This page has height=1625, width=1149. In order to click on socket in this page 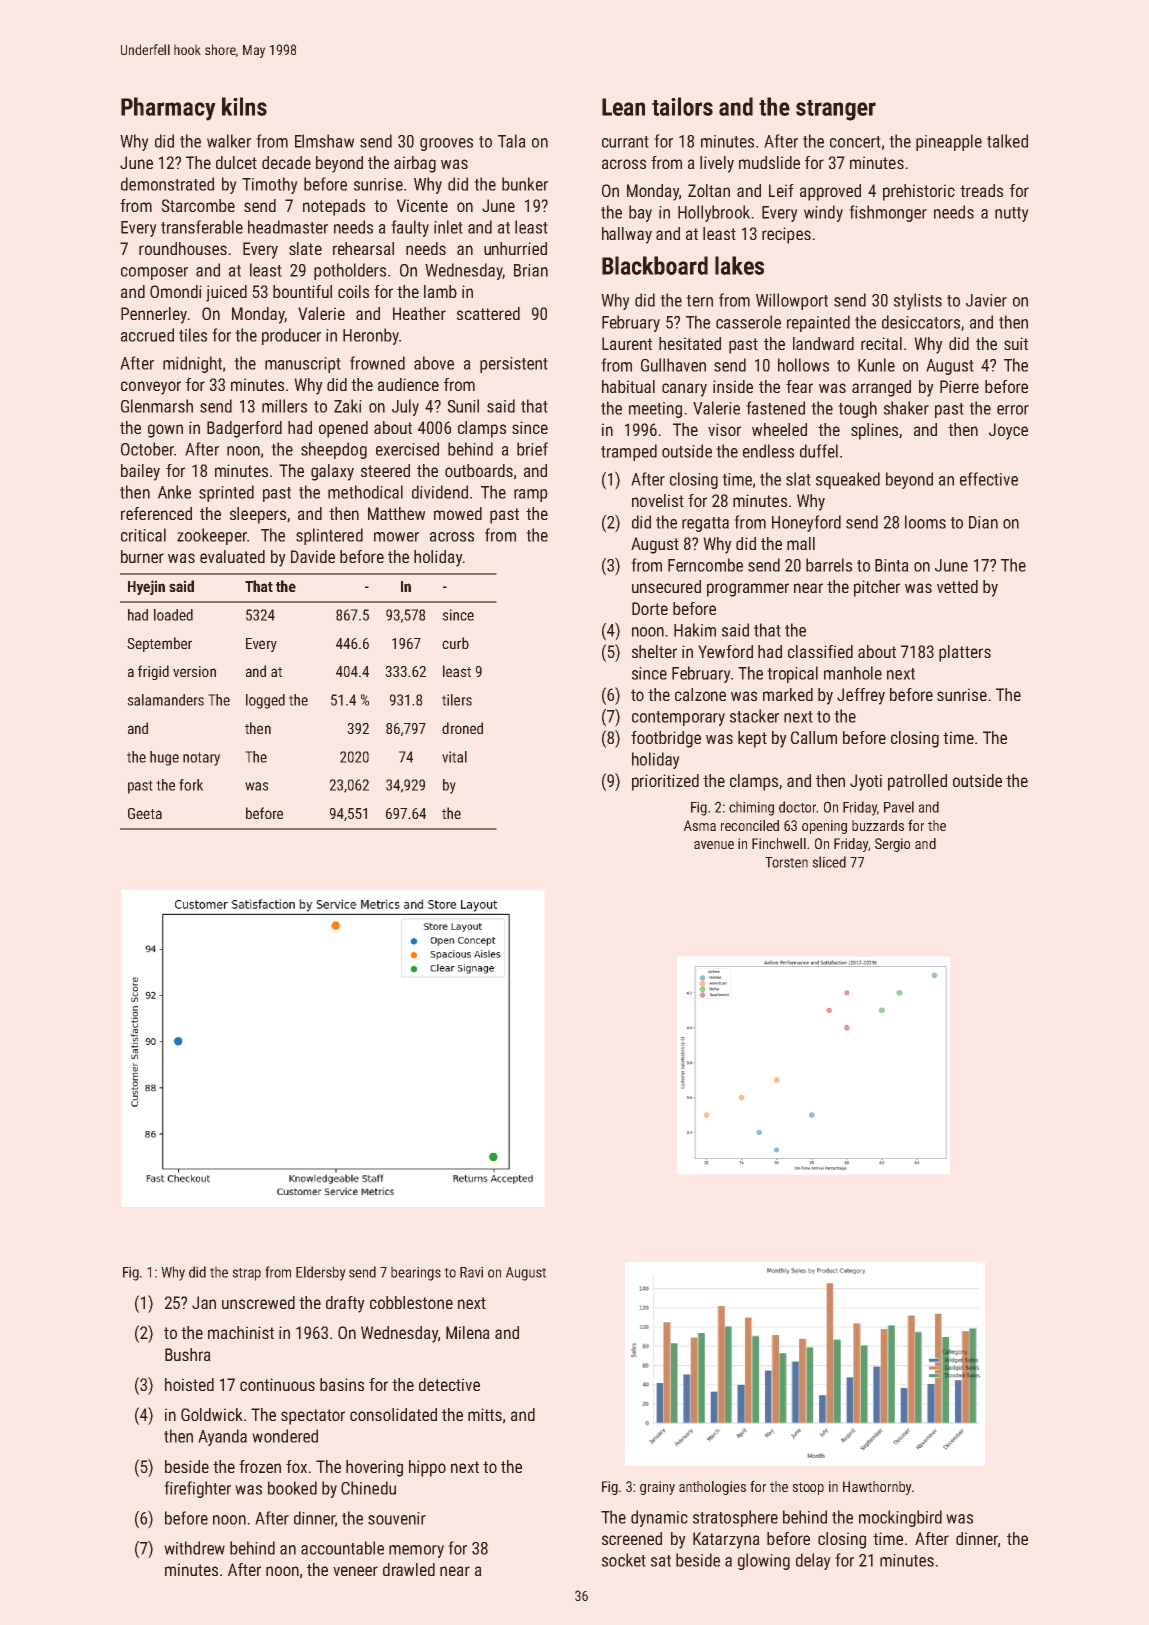, I will do `click(624, 1560)`.
